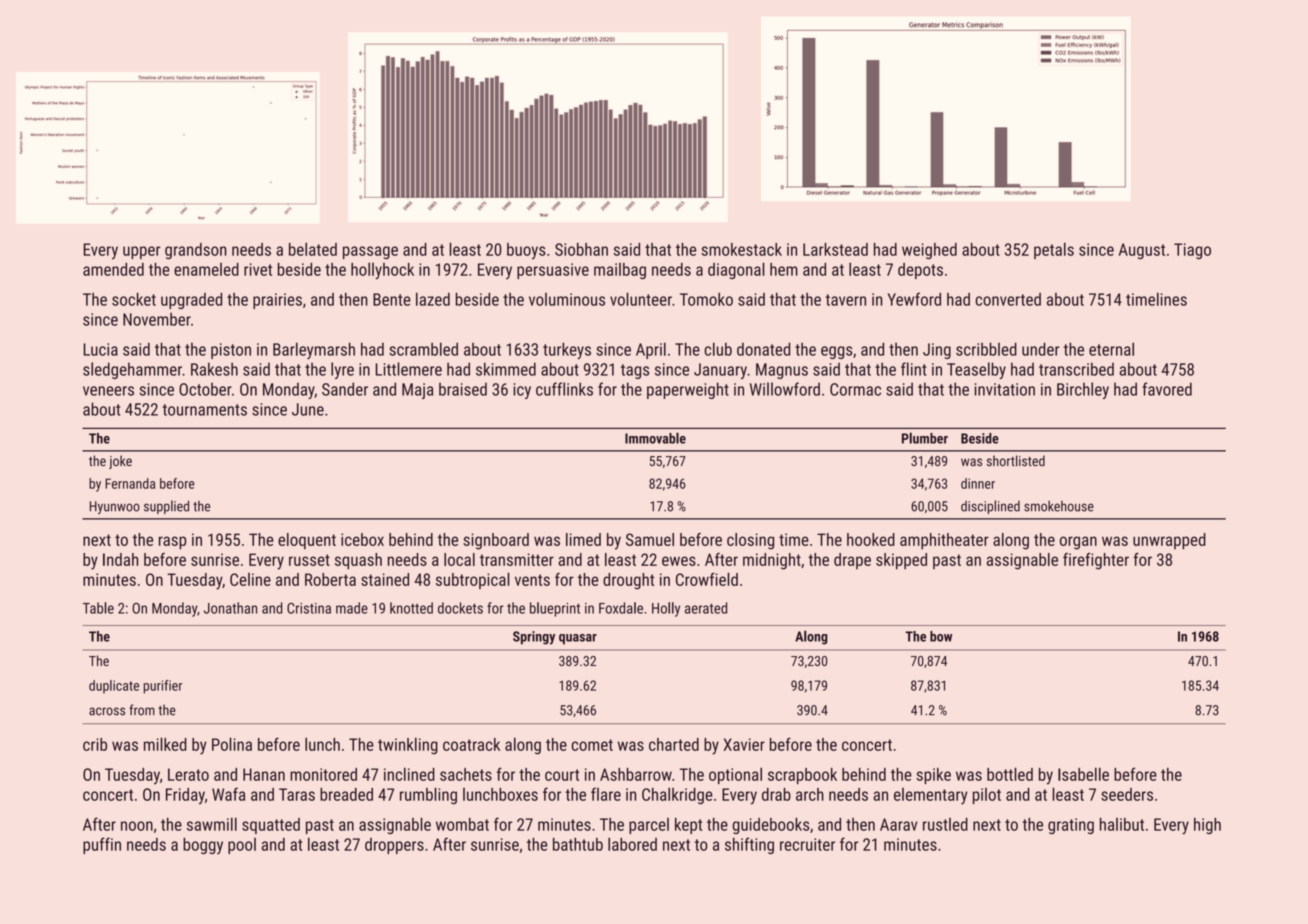 This screenshot has width=1308, height=924. What do you see at coordinates (578, 844) in the screenshot?
I see `bathtub` at bounding box center [578, 844].
